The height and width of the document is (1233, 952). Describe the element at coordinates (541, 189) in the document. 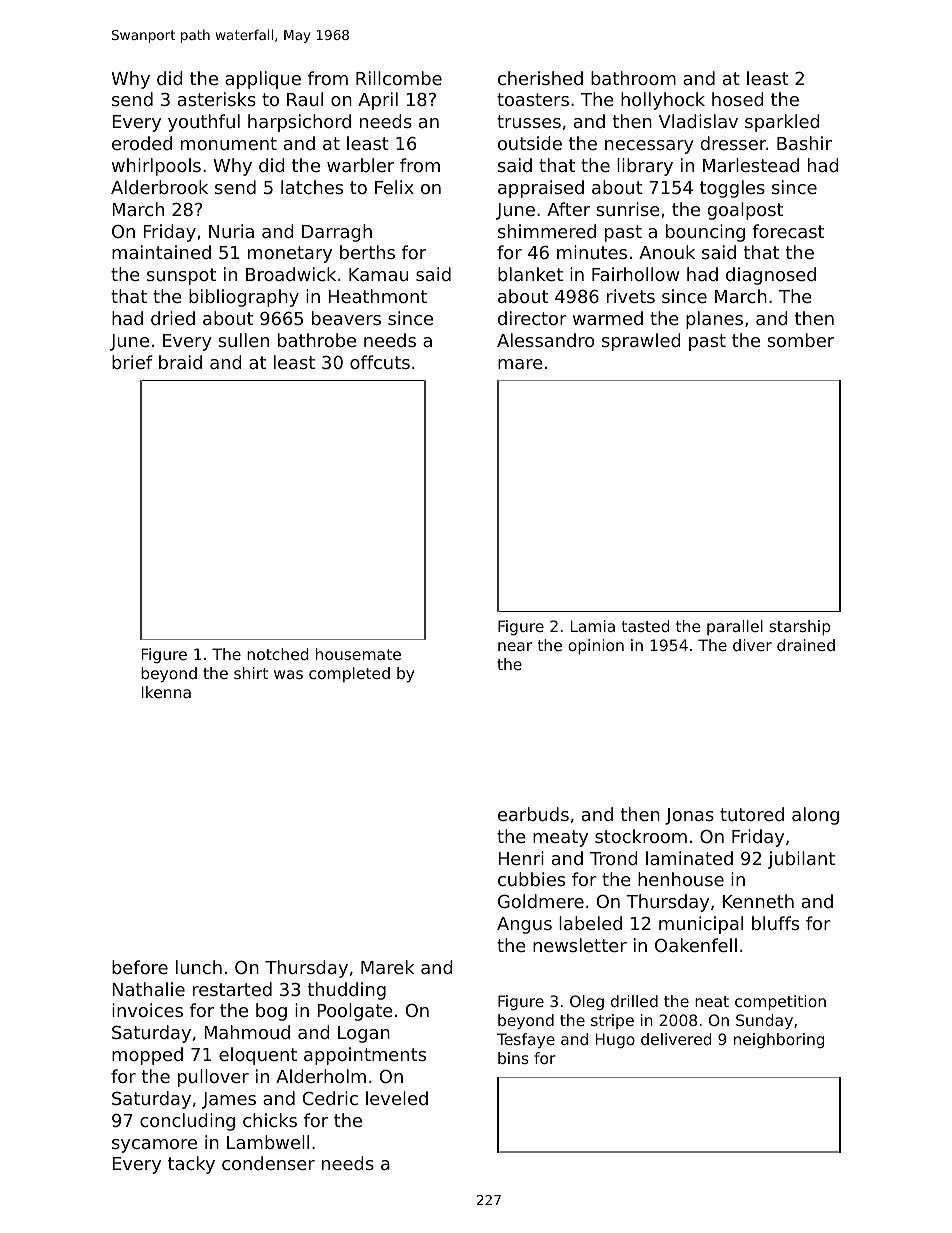

I see `appraised` at that location.
